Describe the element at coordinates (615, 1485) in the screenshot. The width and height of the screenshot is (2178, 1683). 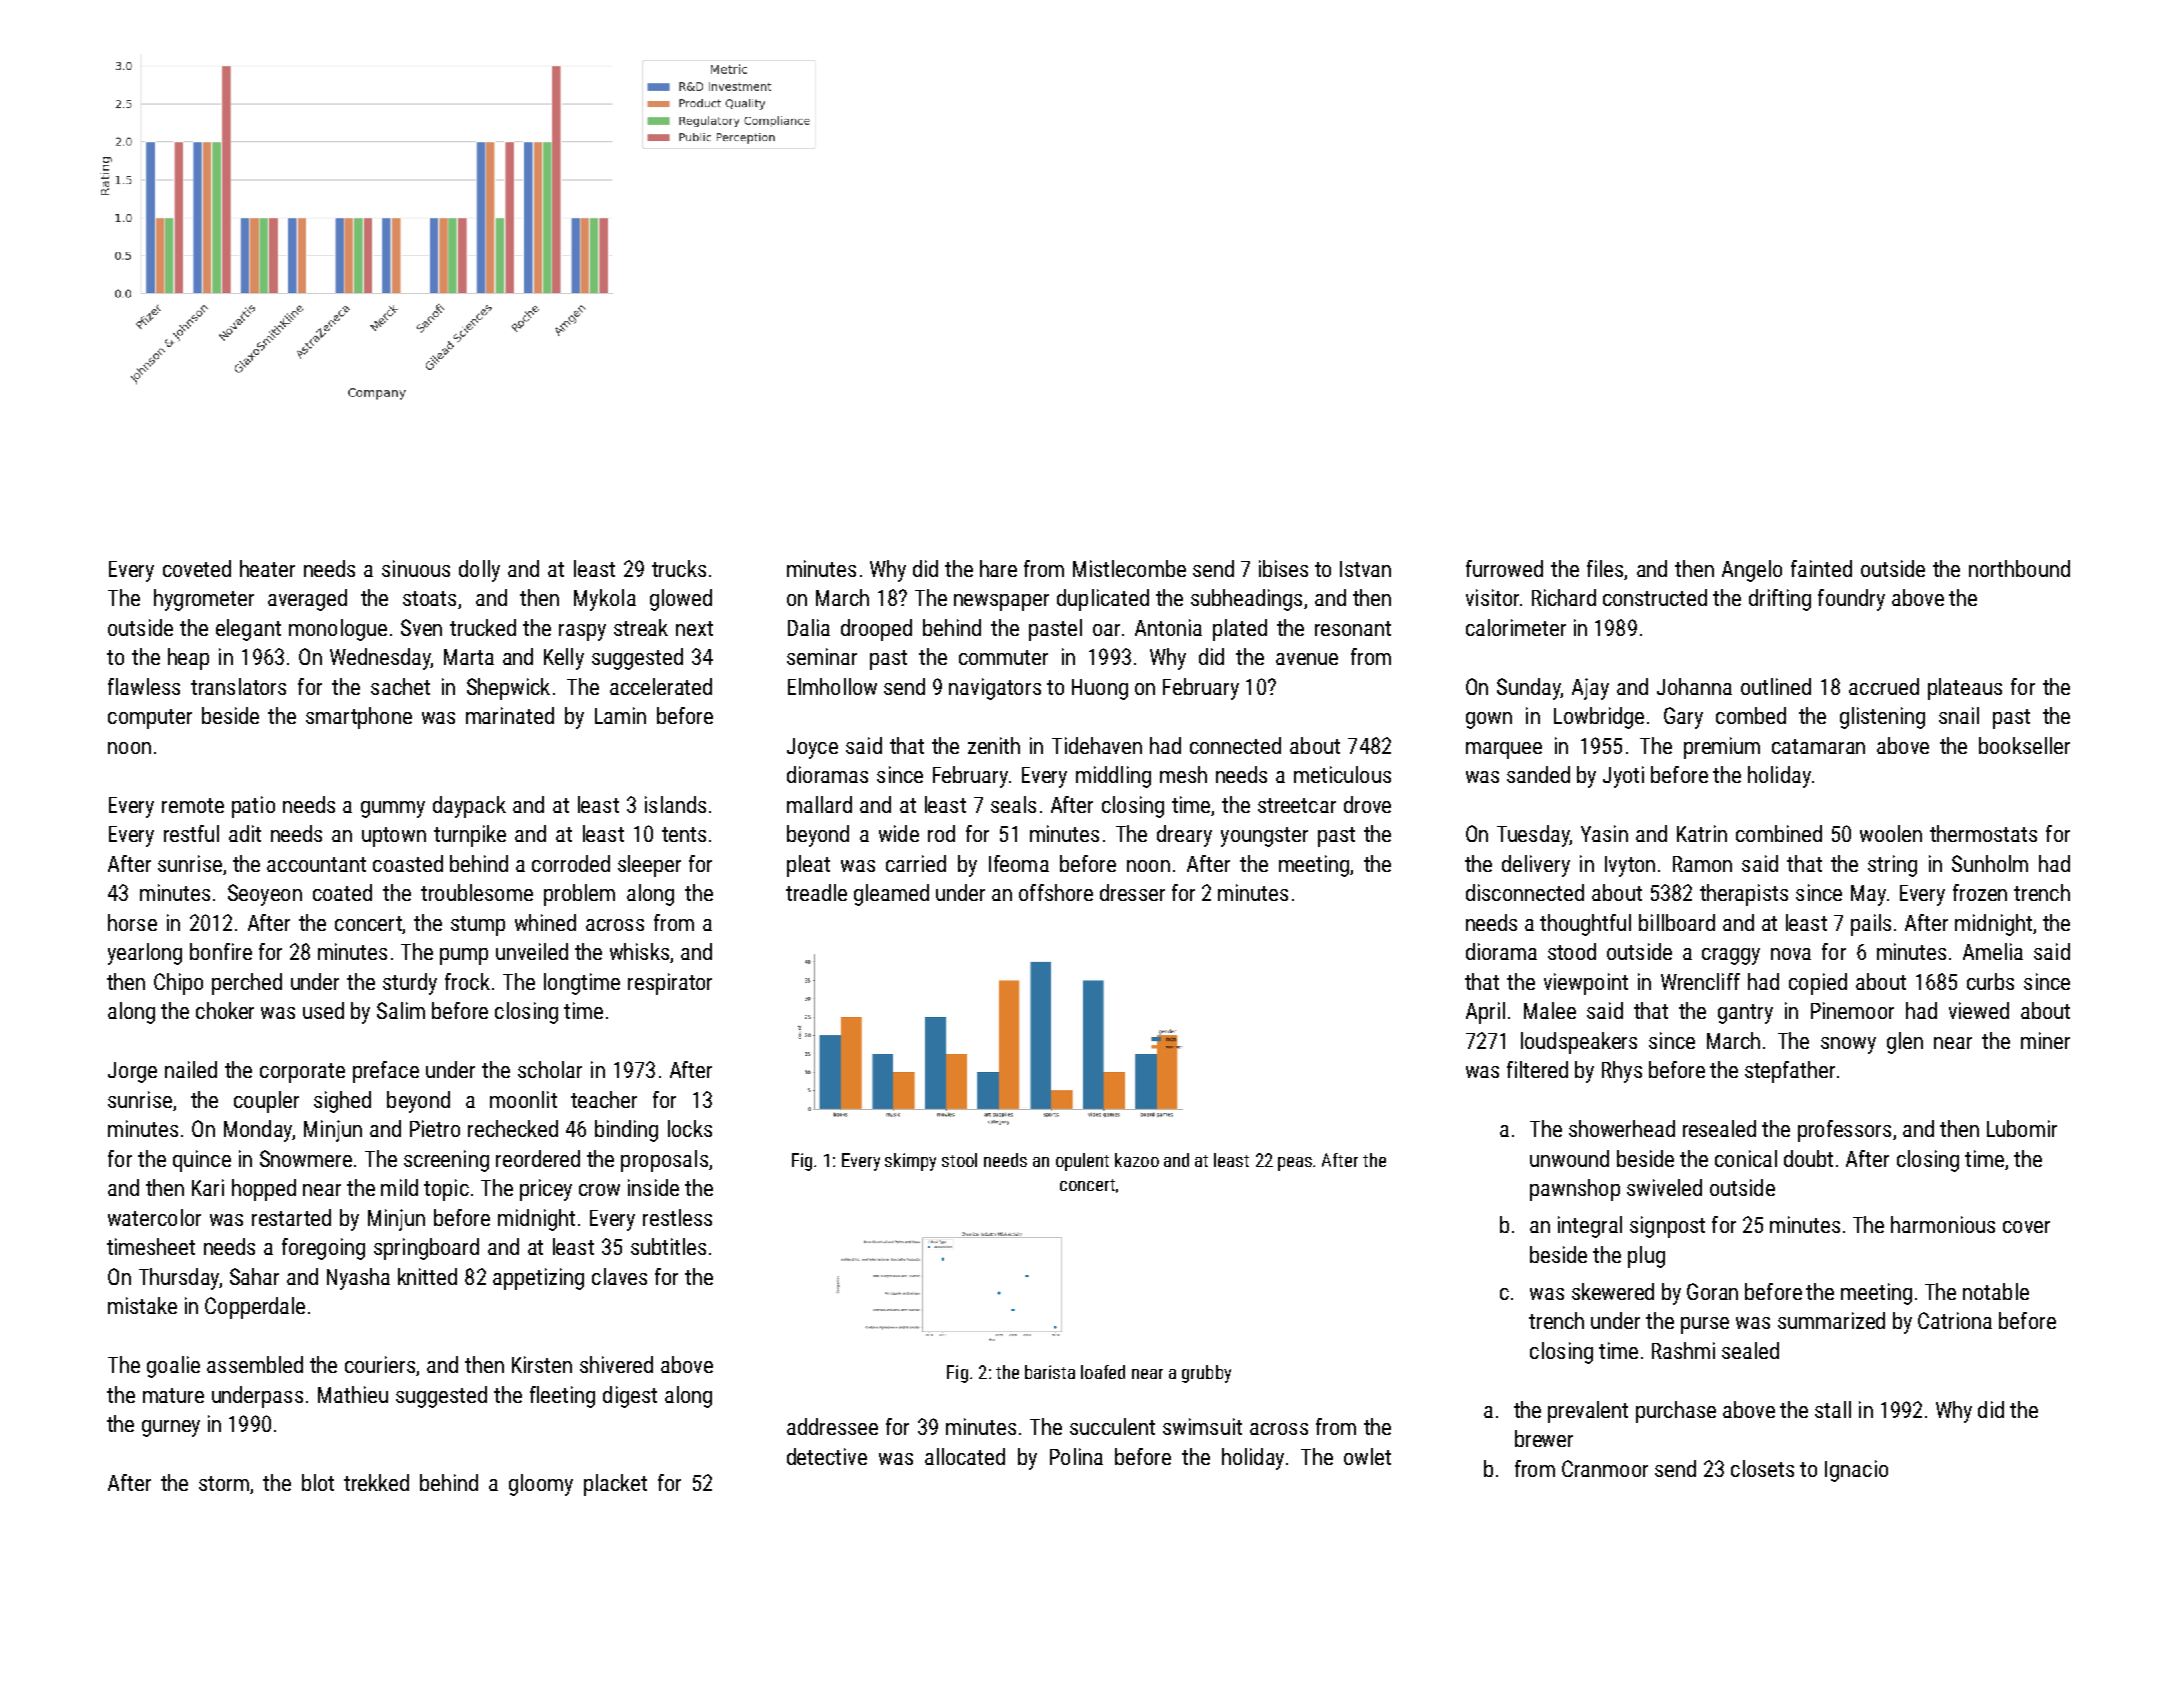
I see `placket` at that location.
